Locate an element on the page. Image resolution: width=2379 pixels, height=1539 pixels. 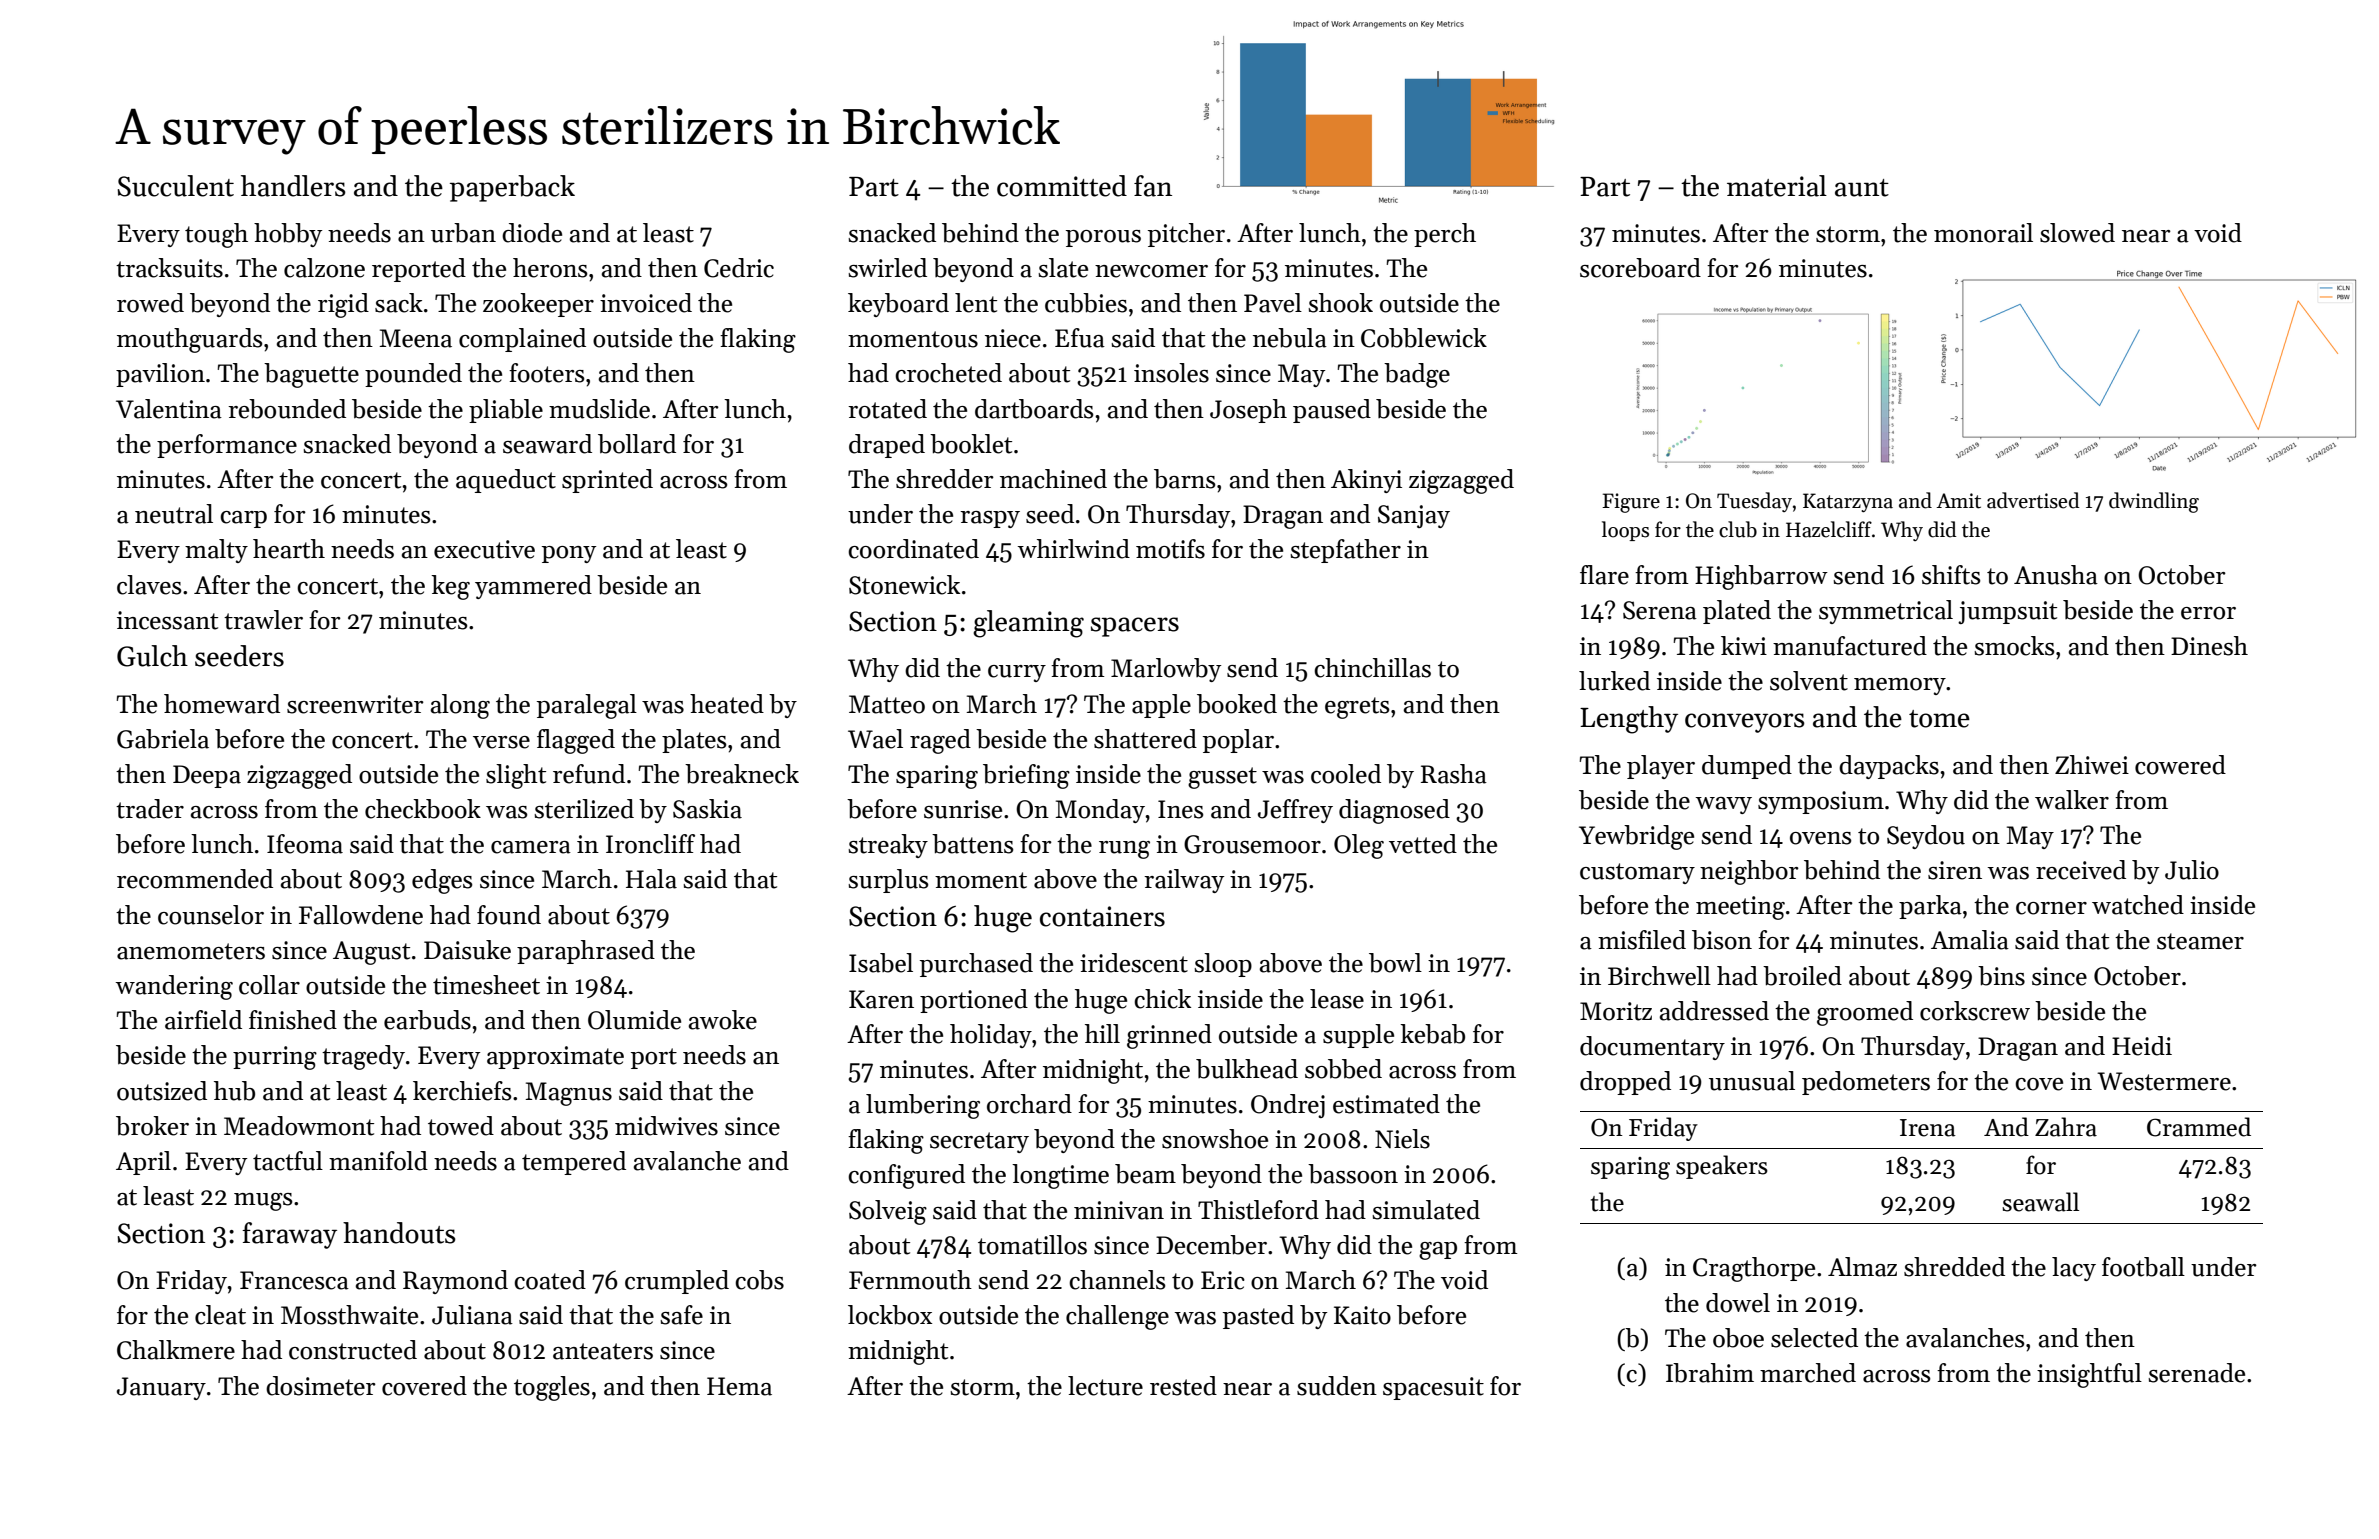
dosimeter is located at coordinates (321, 1386).
